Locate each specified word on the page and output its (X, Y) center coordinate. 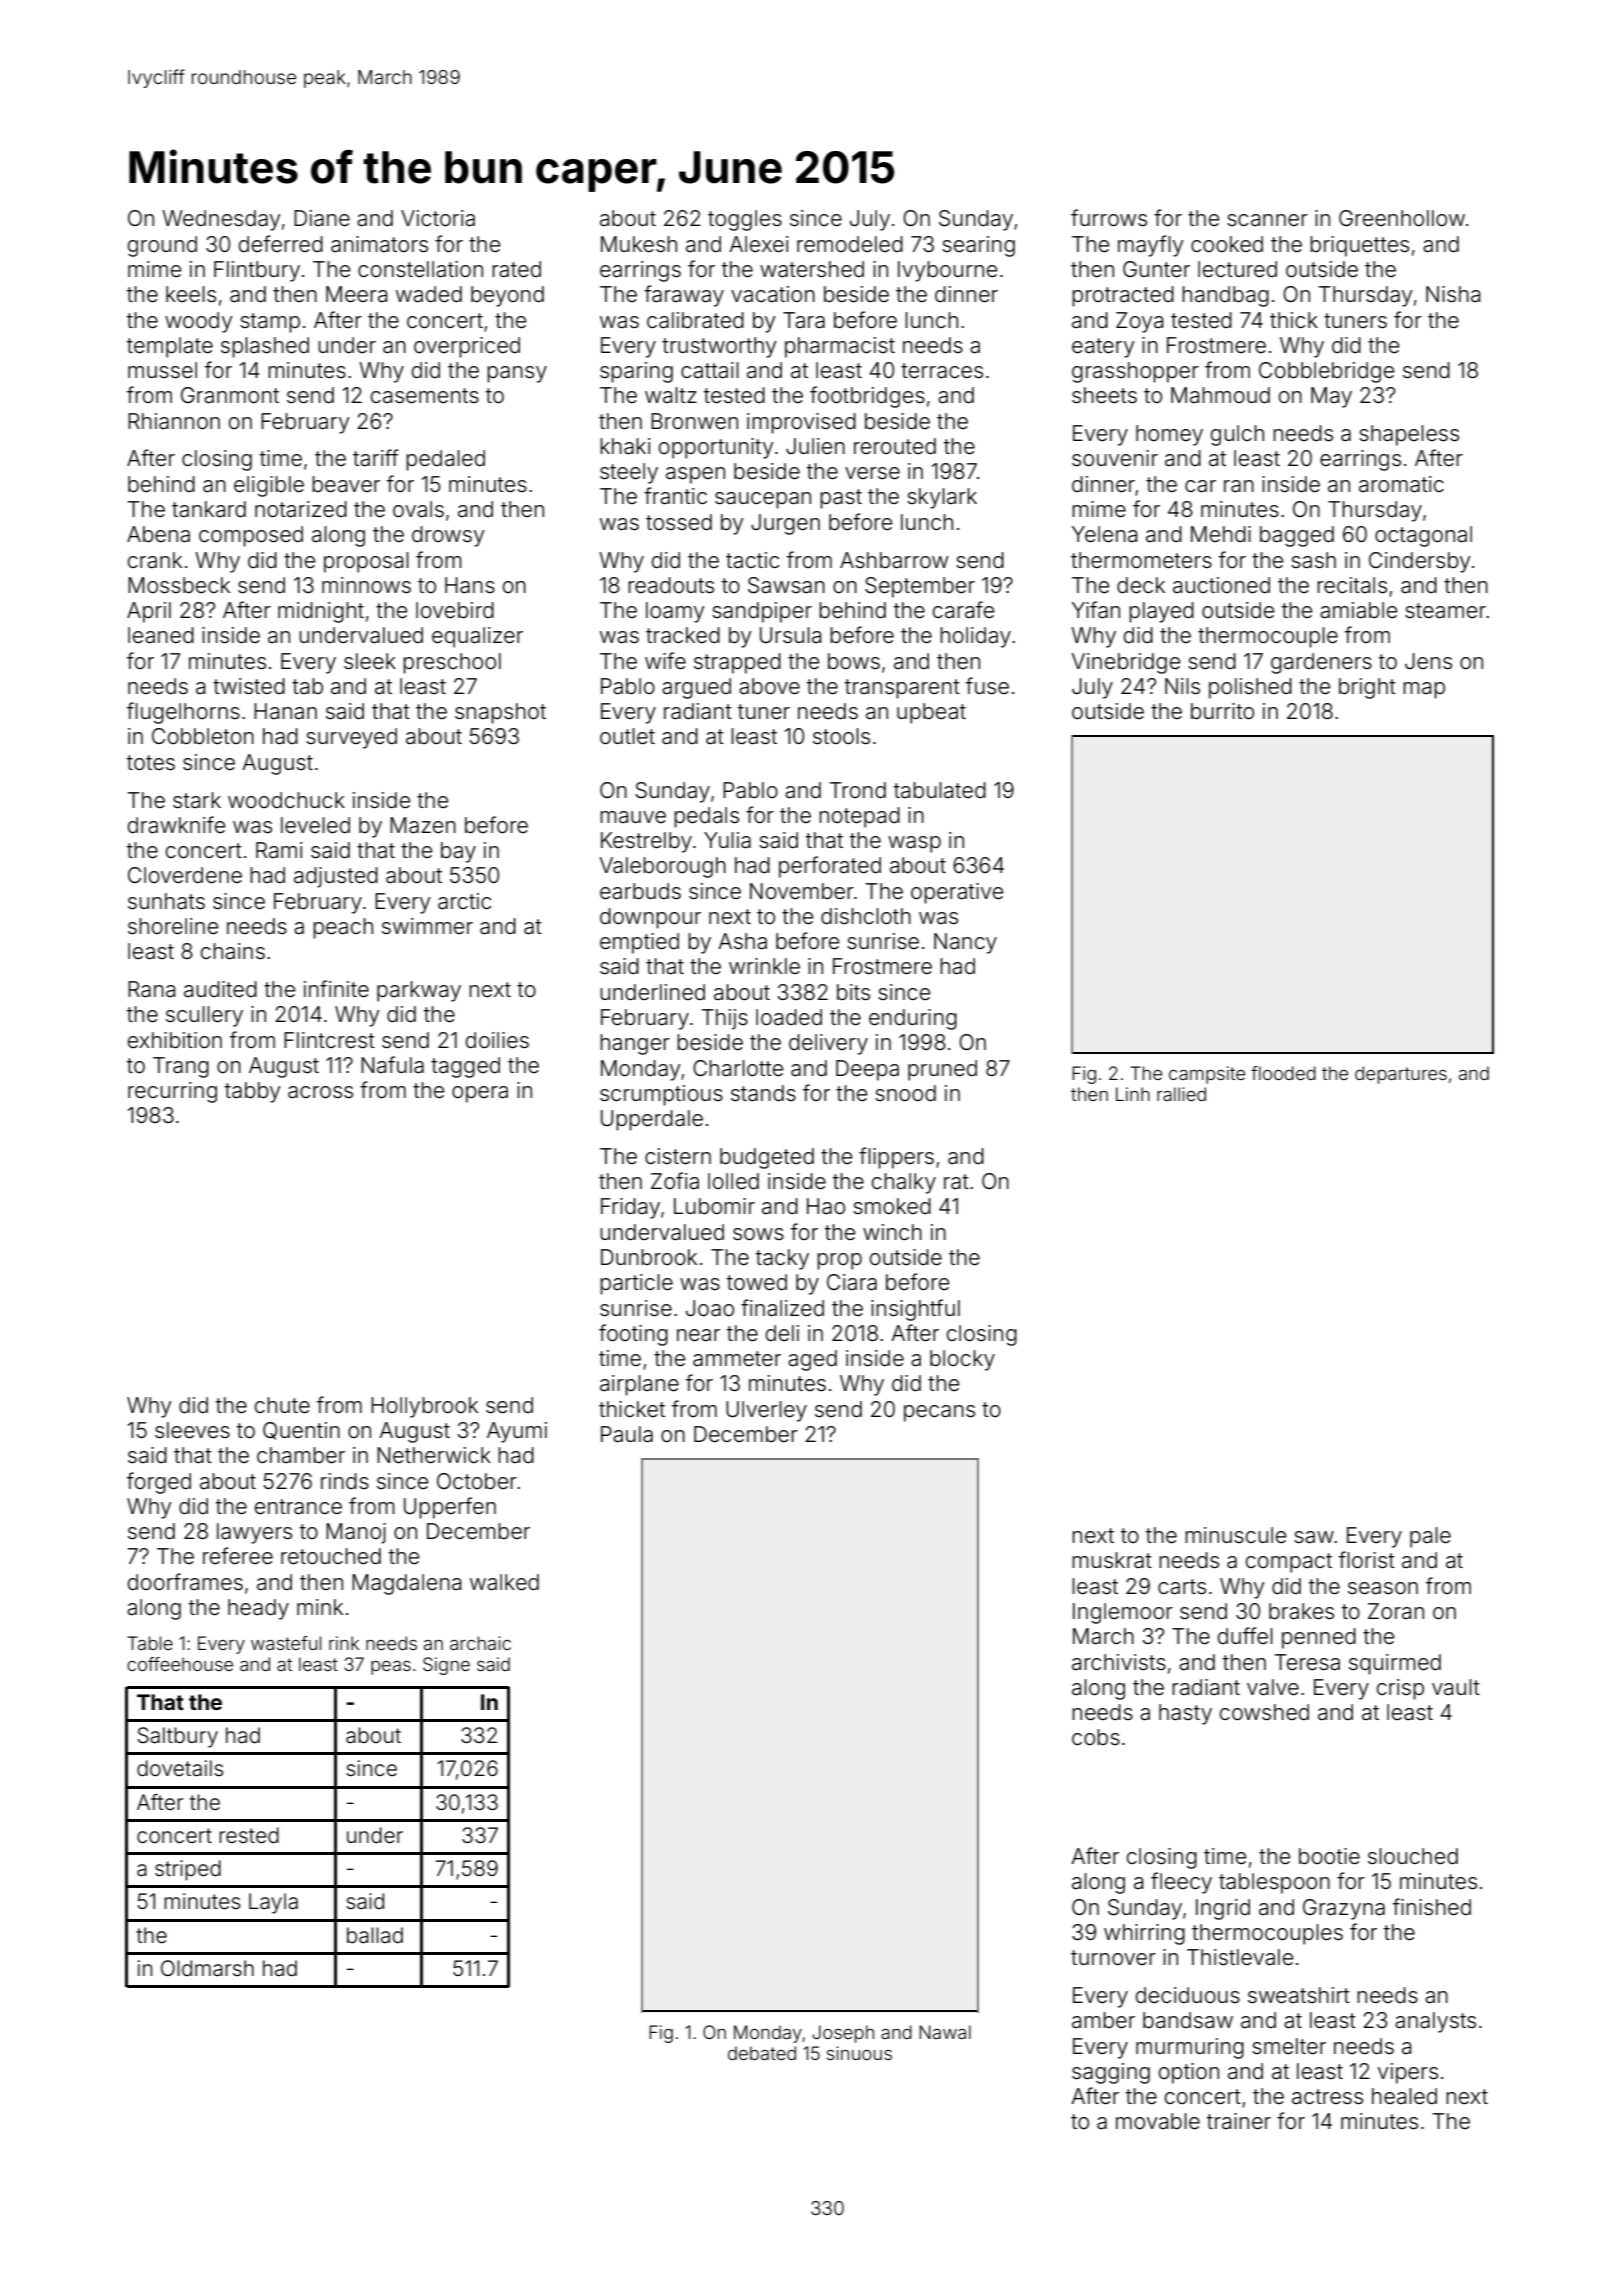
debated (762, 2053)
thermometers (1141, 560)
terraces (942, 371)
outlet (627, 736)
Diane (322, 218)
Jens (1428, 661)
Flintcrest (329, 1040)
